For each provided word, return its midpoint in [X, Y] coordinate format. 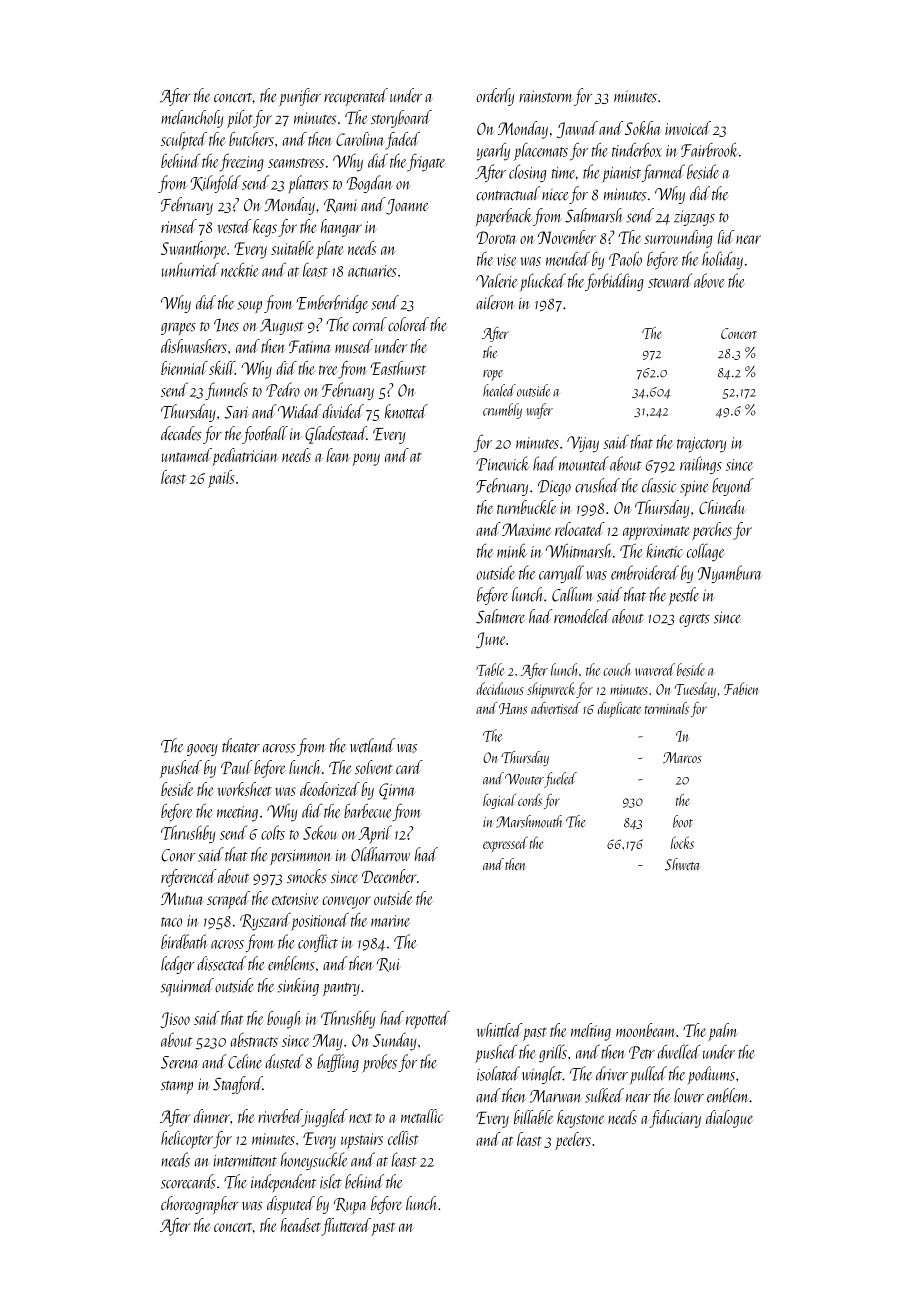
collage [705, 552]
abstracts [254, 1040]
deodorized [330, 789]
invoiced [688, 128]
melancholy [192, 119]
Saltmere [500, 616]
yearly [493, 151]
